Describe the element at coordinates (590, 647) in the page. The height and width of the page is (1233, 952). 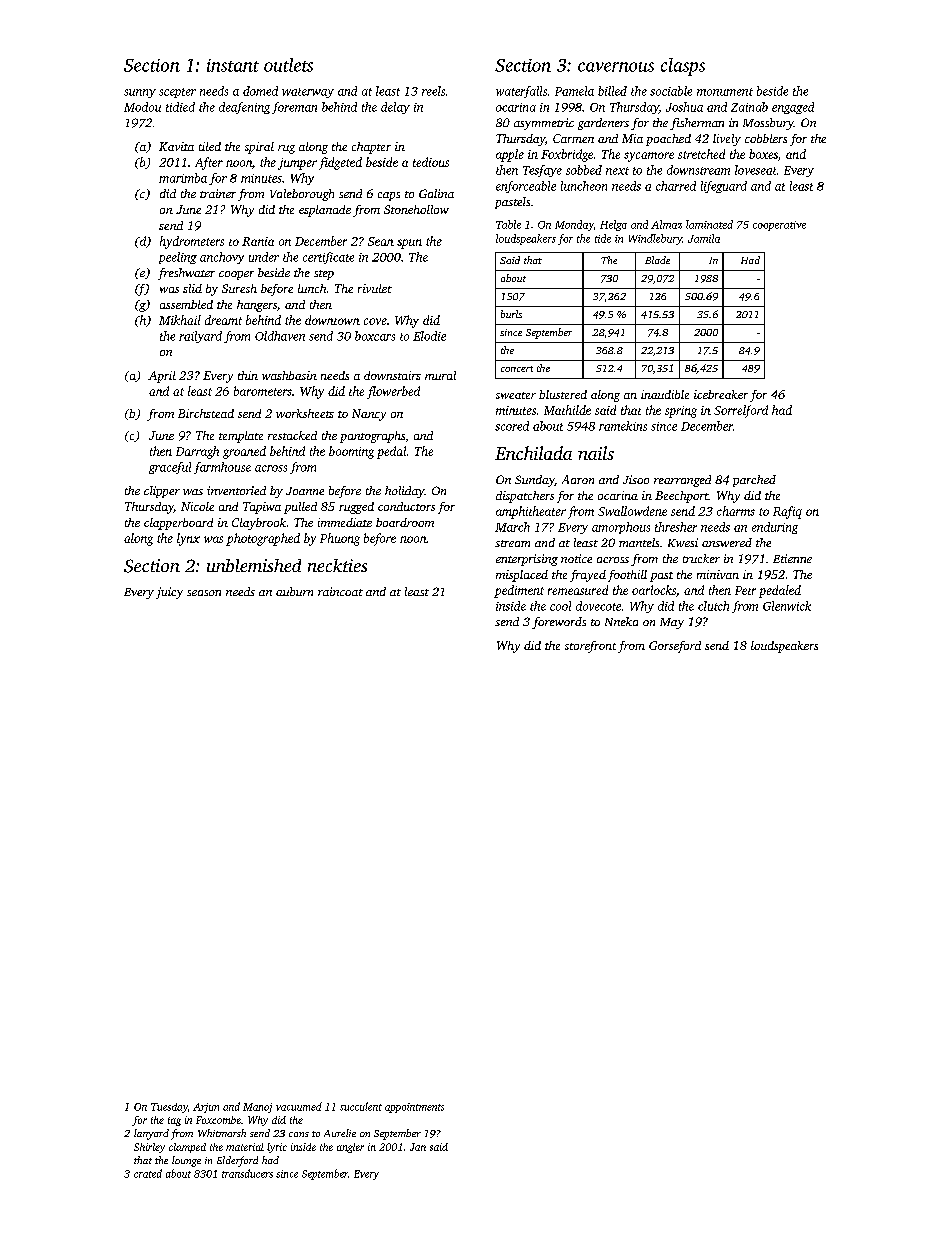
I see `storefront` at that location.
